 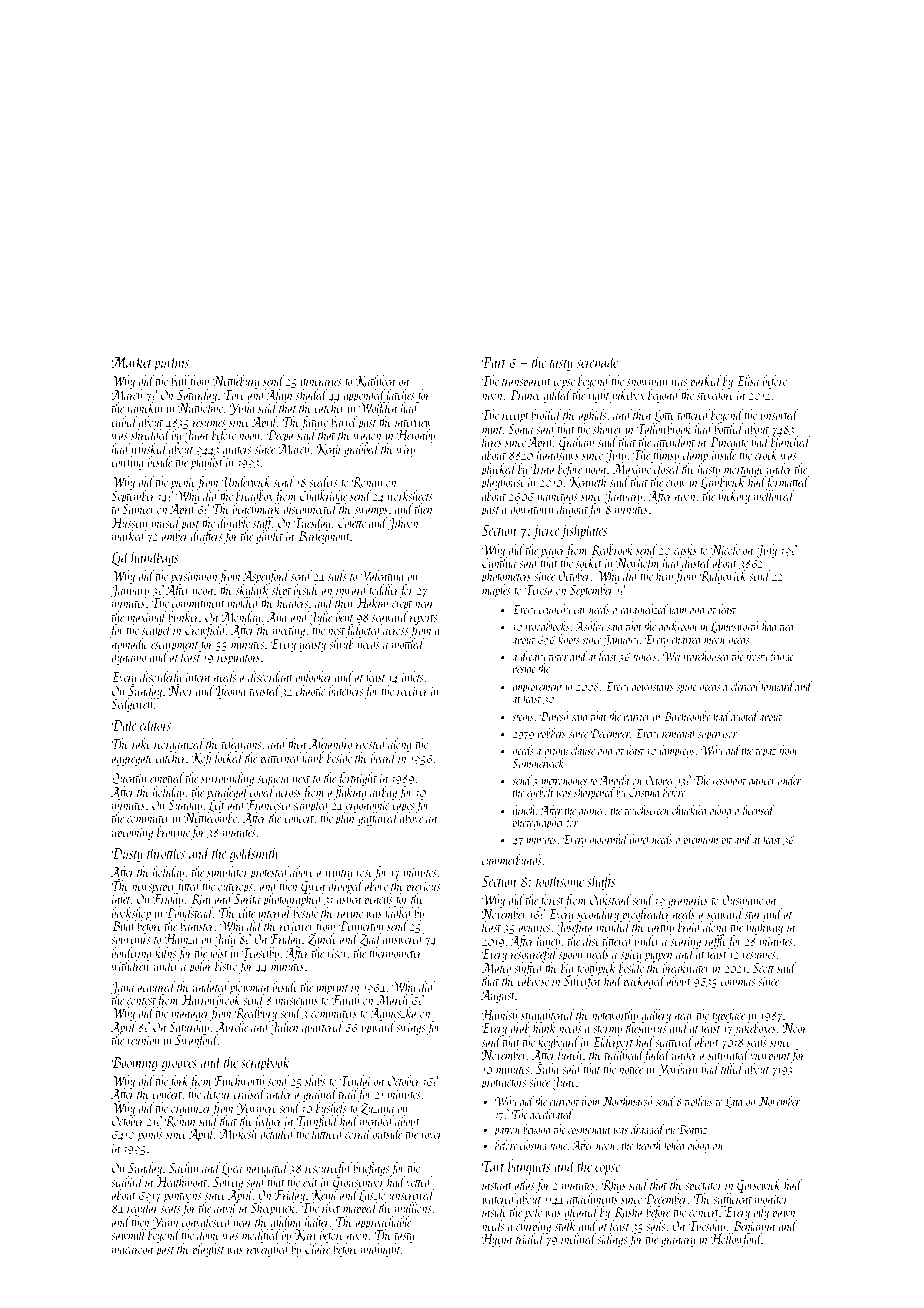 I want to click on shafts, so click(x=601, y=882).
